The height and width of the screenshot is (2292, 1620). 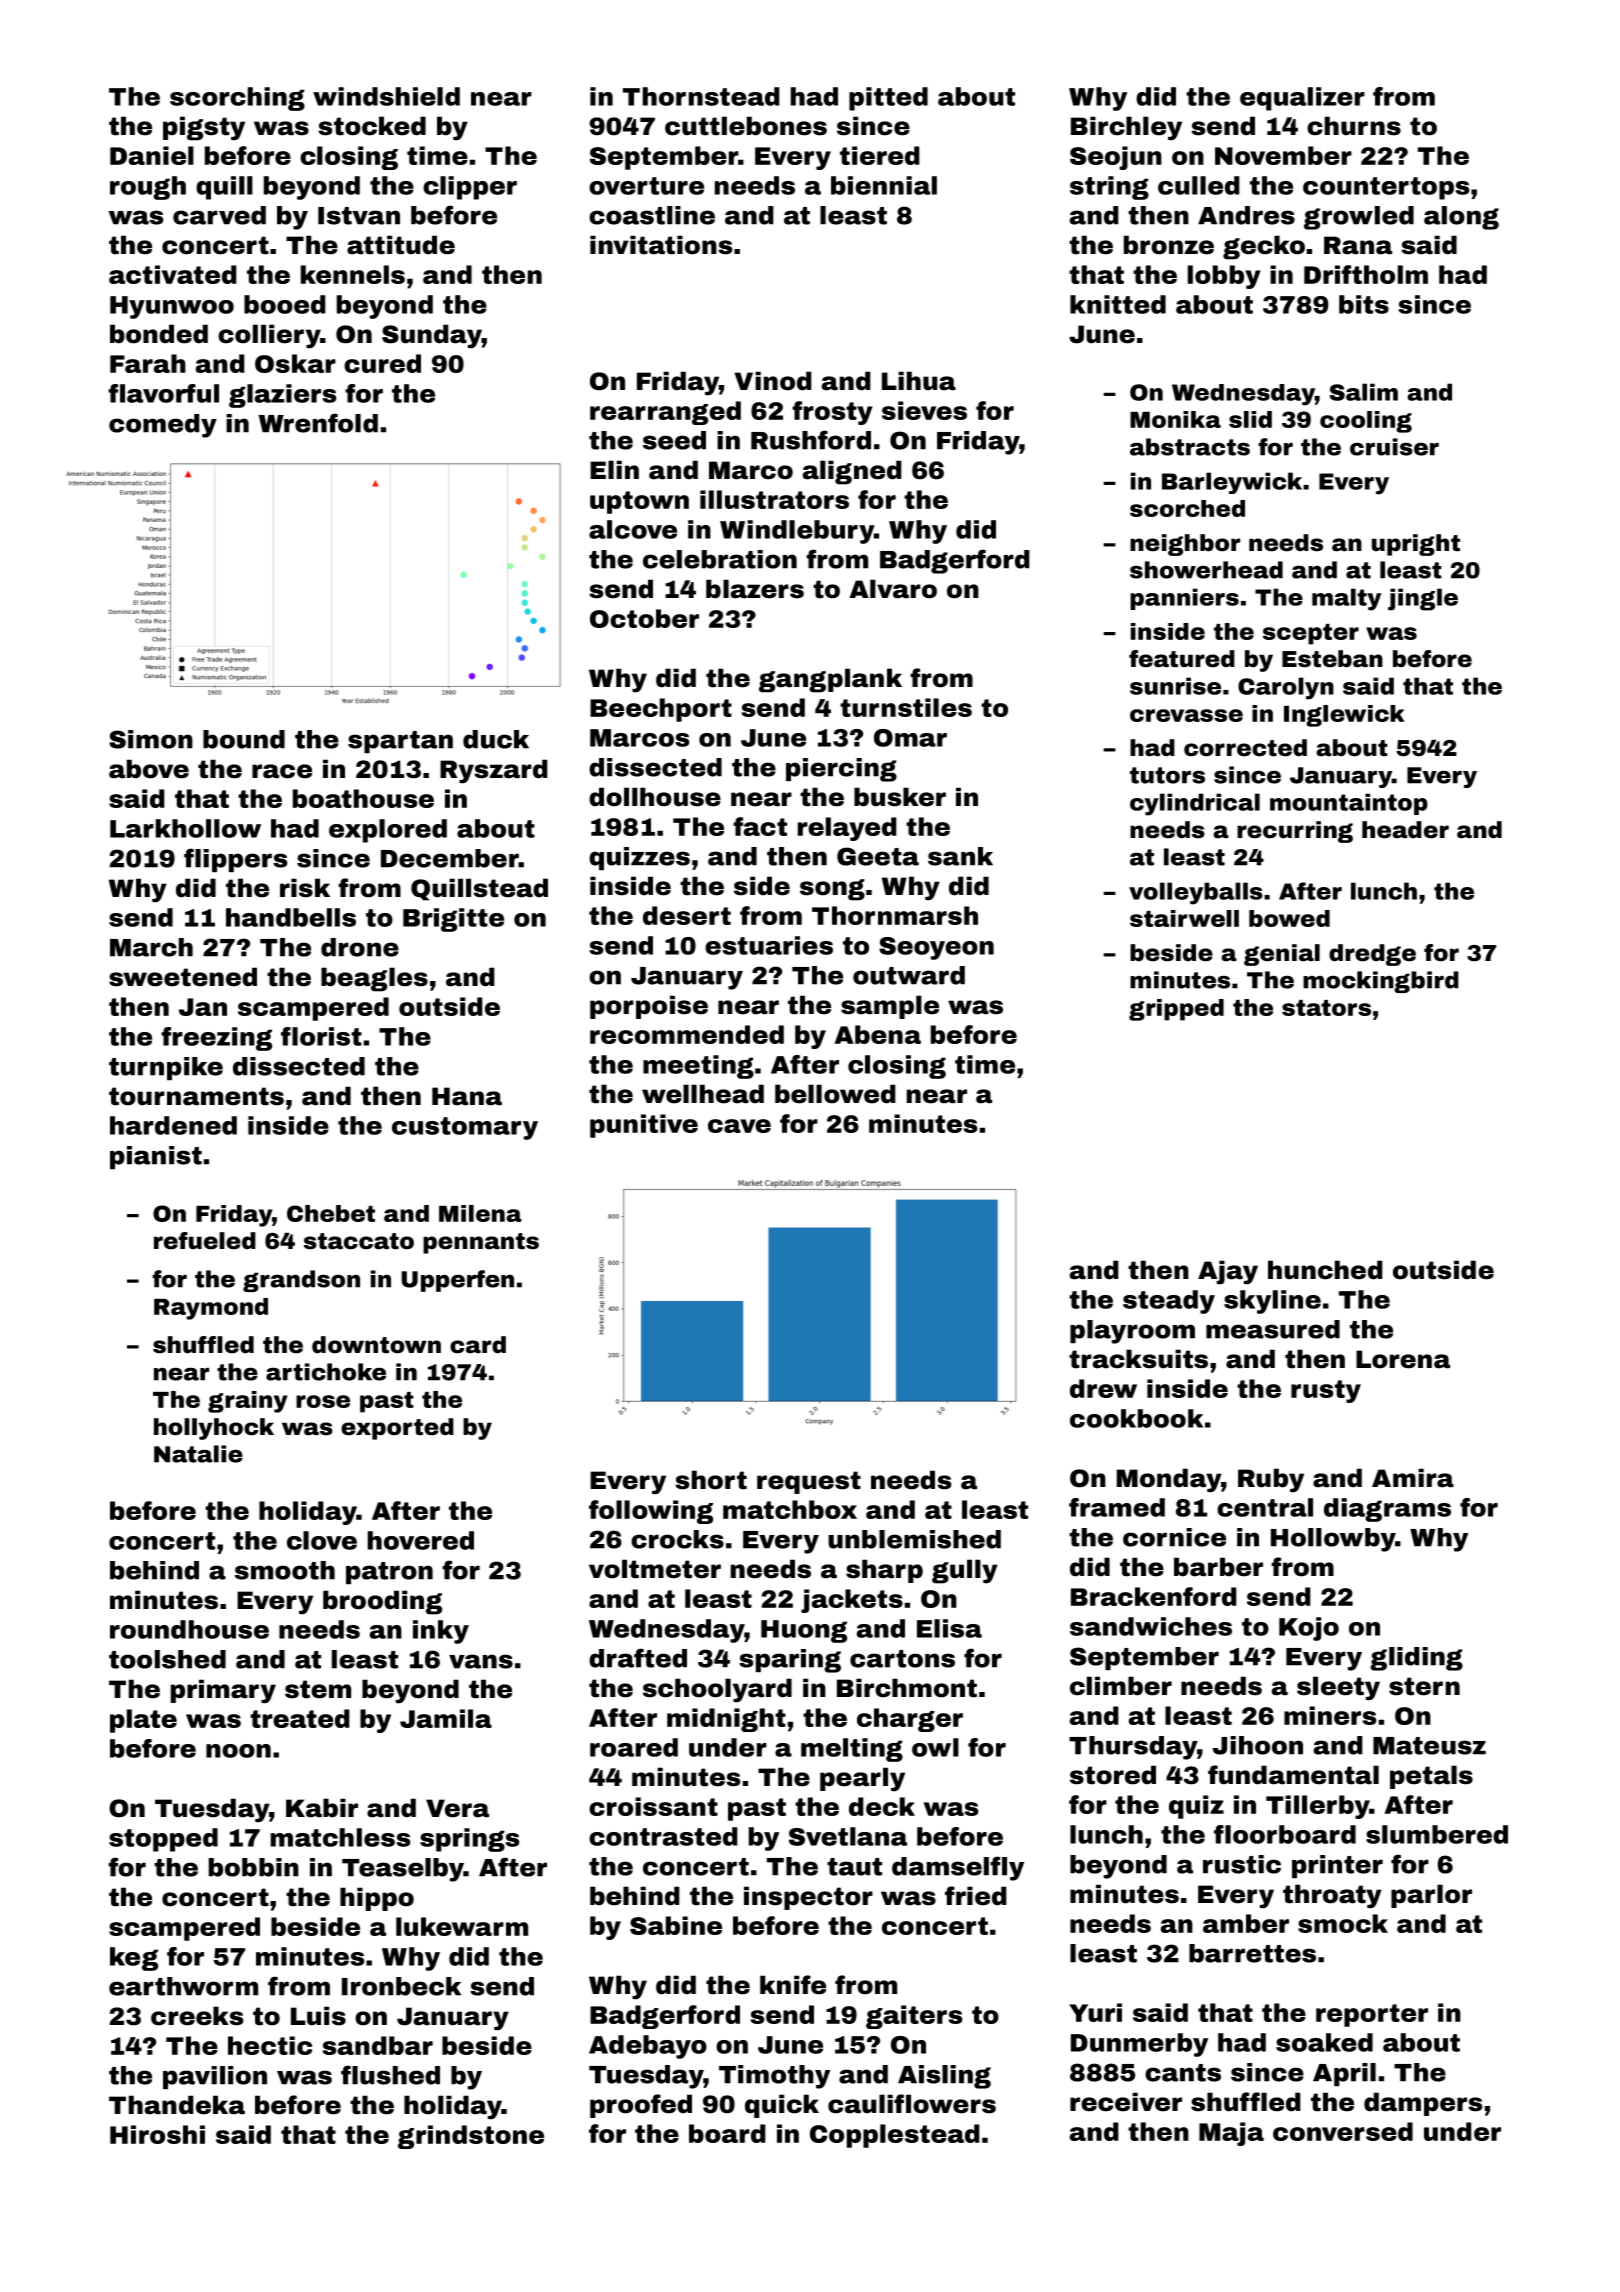 What do you see at coordinates (774, 499) in the screenshot?
I see `illustrators` at bounding box center [774, 499].
